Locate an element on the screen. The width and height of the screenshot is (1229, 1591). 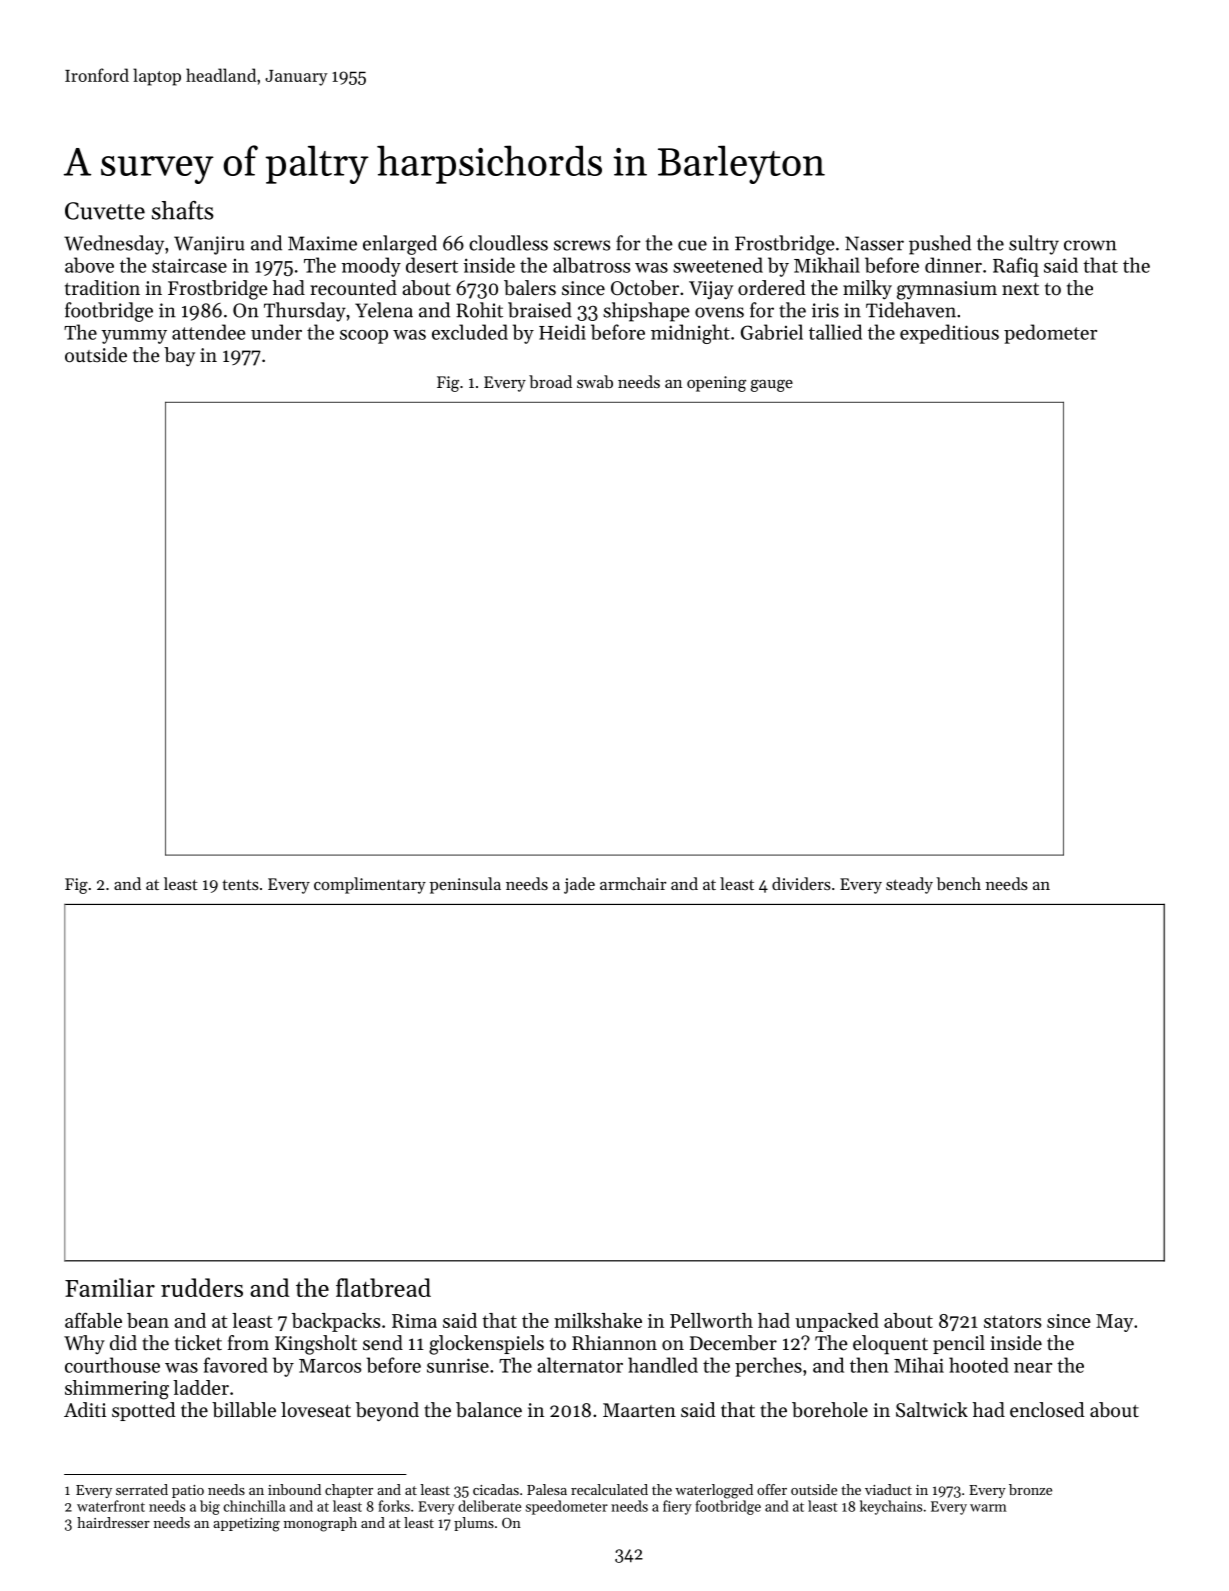
pedometer is located at coordinates (1050, 334).
